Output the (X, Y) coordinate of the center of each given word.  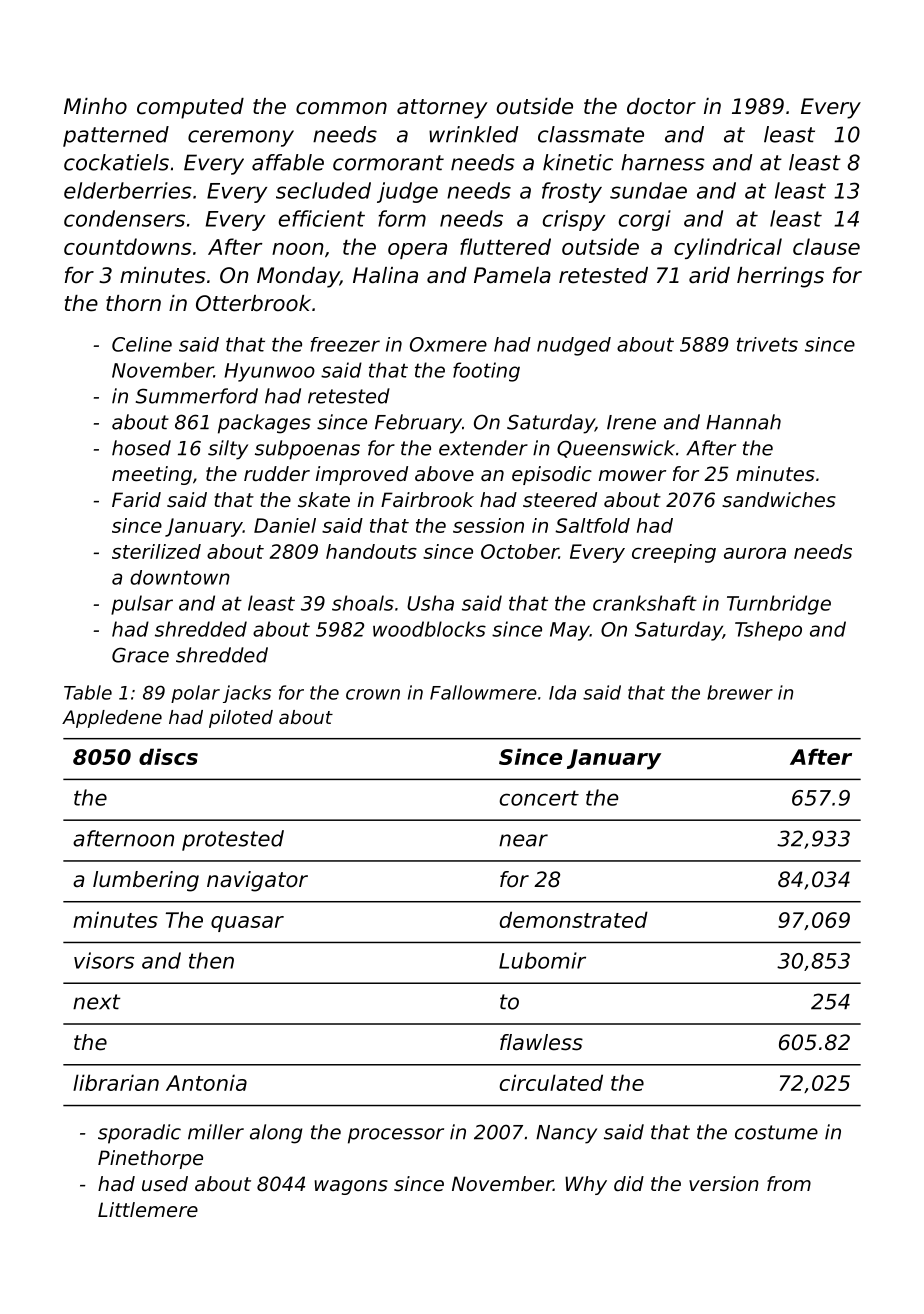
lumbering (146, 881)
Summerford (197, 396)
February (418, 424)
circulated (551, 1082)
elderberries (128, 190)
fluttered (505, 246)
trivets (767, 344)
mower (632, 476)
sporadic (139, 1134)
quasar (247, 924)
